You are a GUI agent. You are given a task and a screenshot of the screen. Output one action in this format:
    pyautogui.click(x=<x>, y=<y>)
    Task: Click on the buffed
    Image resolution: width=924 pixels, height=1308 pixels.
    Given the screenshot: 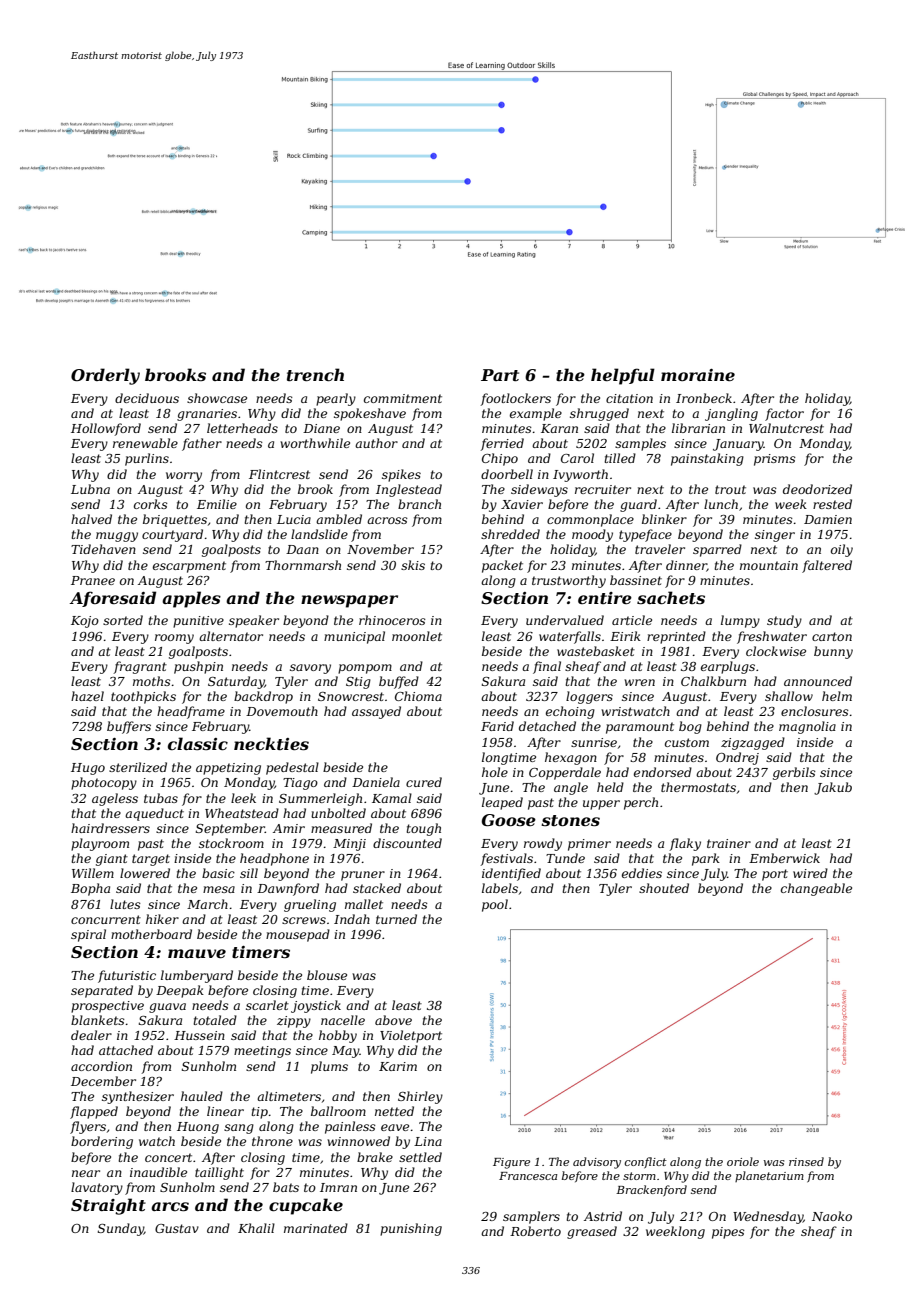 What is the action you would take?
    pyautogui.click(x=399, y=682)
